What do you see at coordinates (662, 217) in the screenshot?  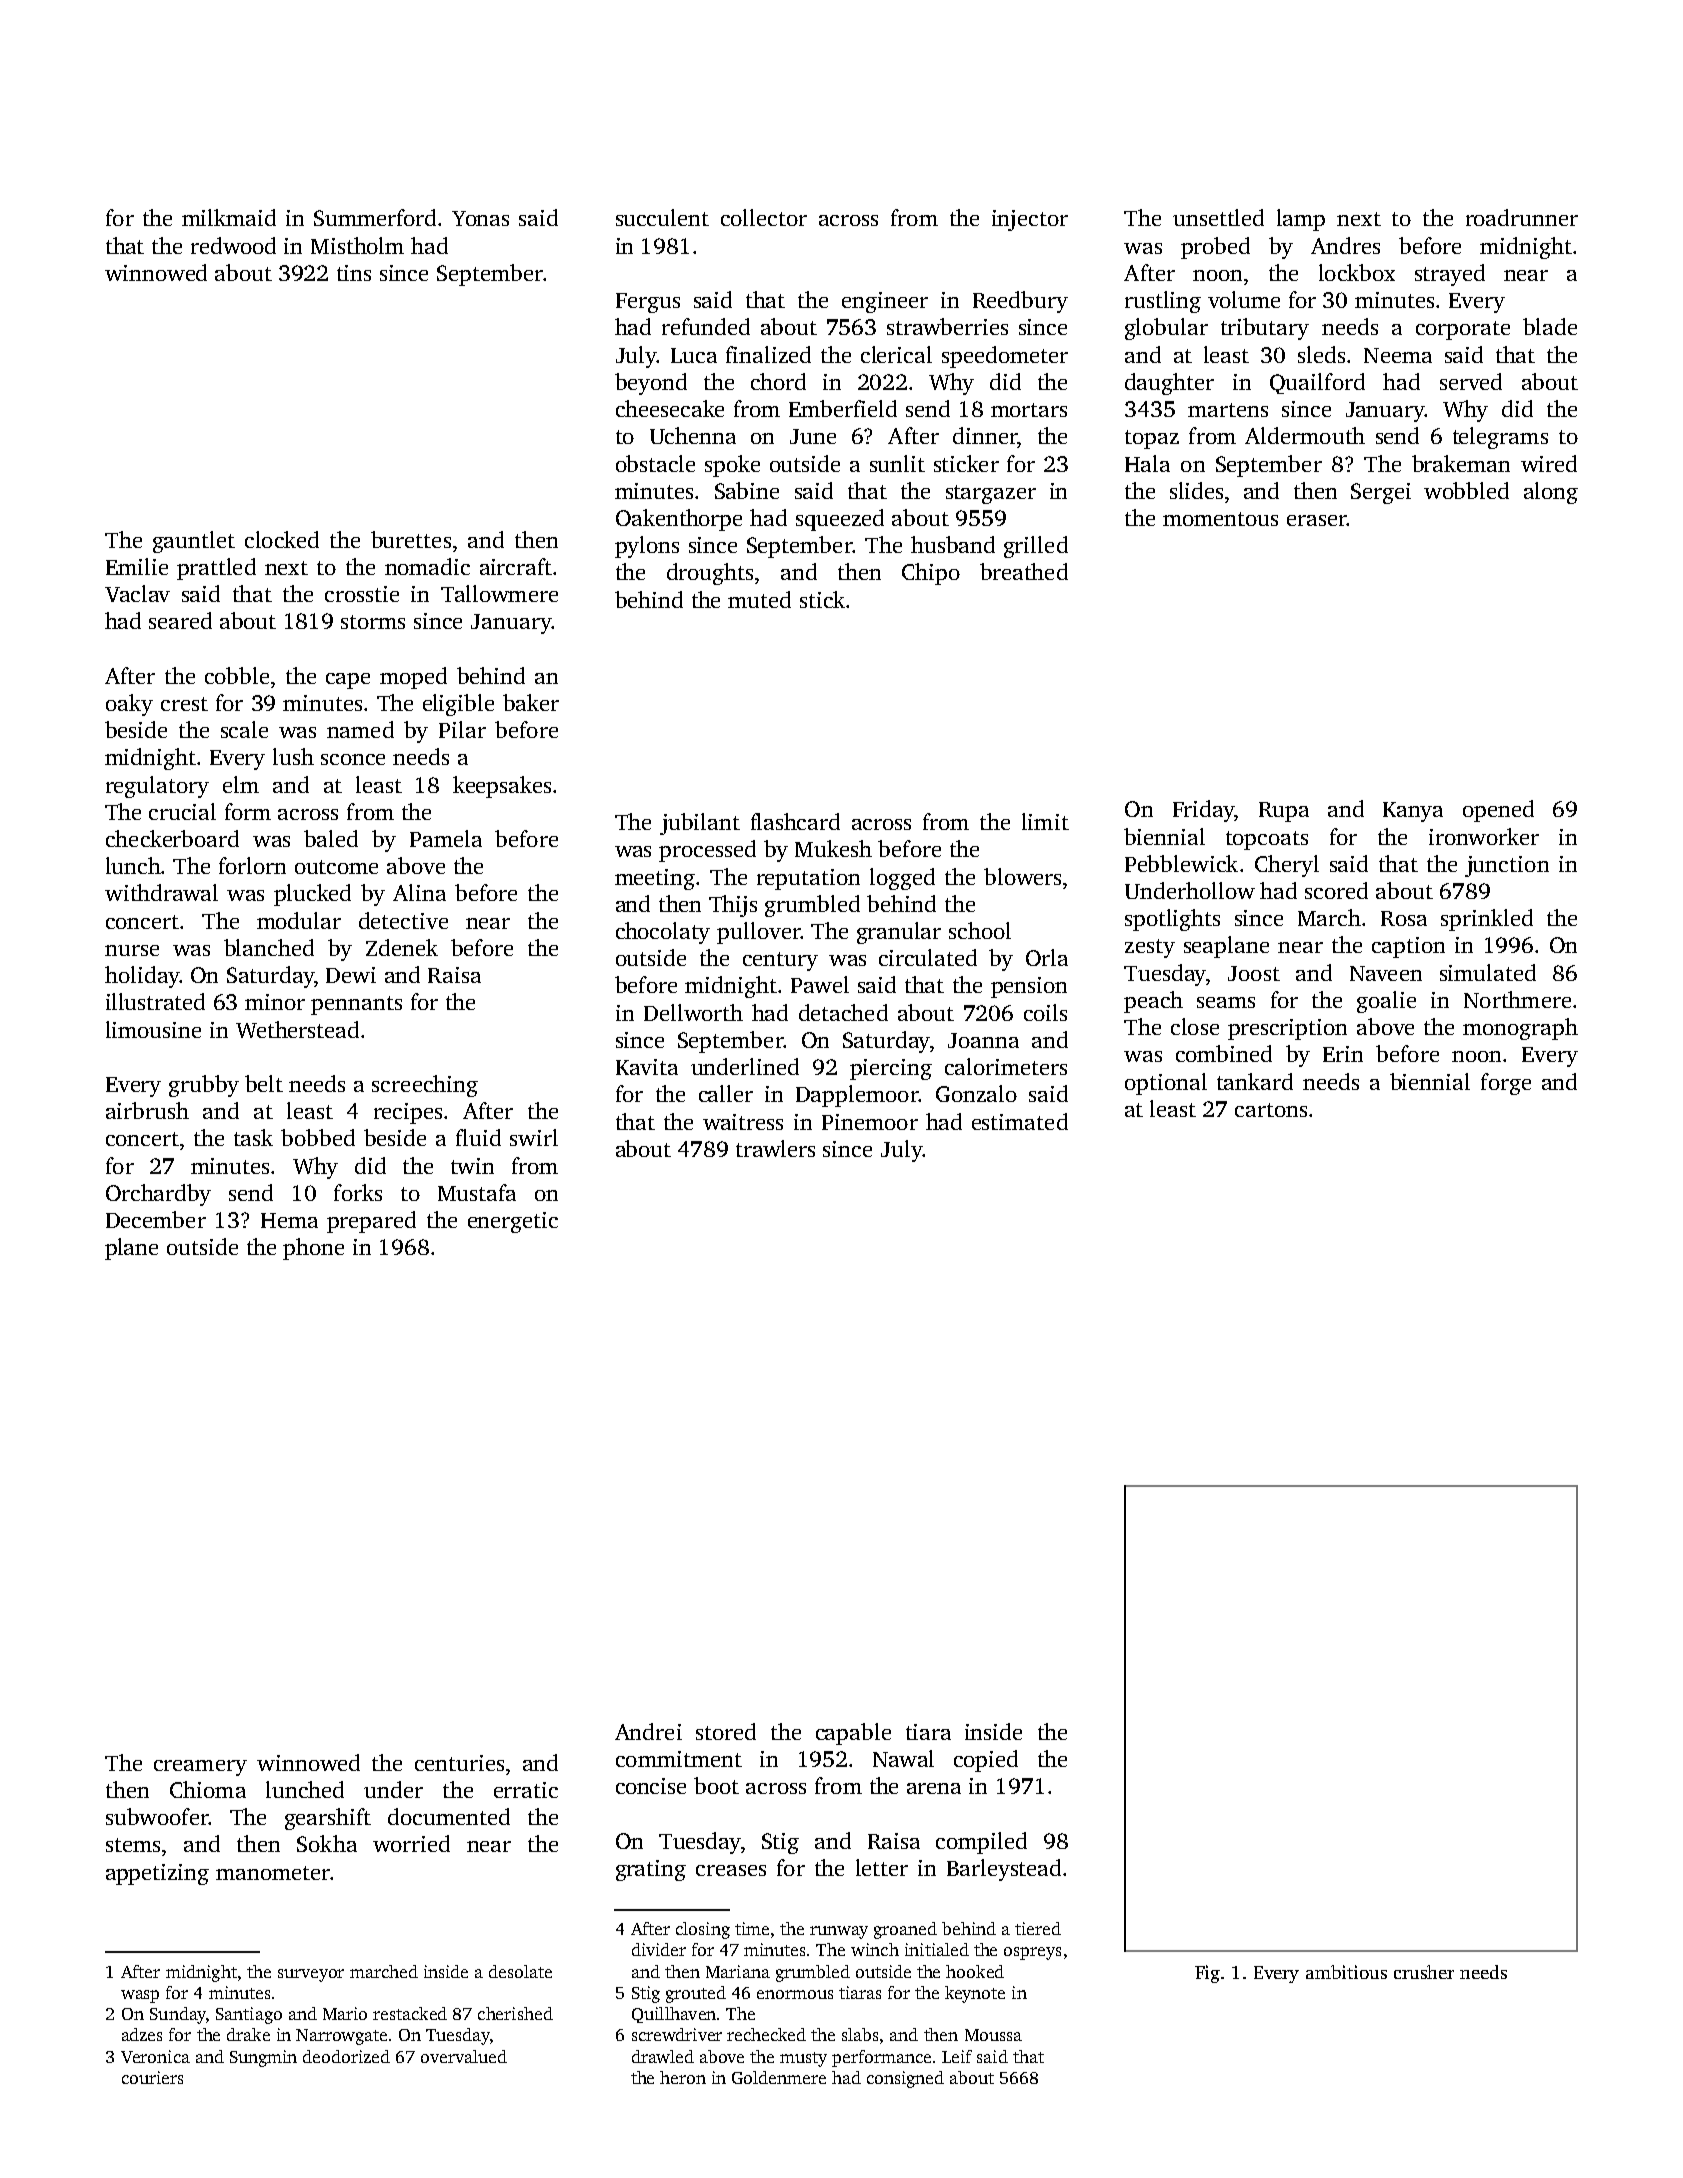 I see `succulent` at bounding box center [662, 217].
